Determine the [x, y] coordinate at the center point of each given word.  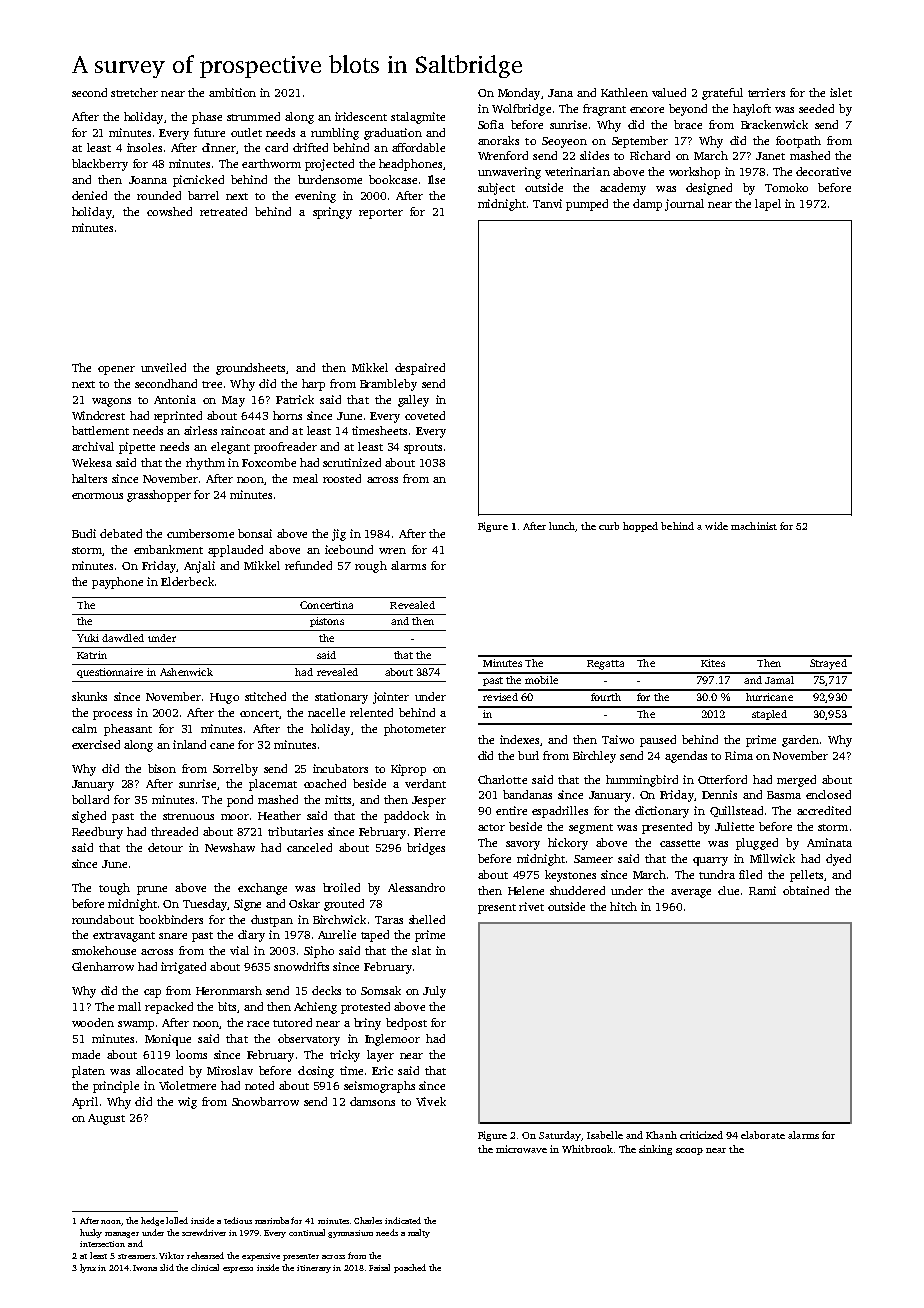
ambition [232, 92]
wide [716, 526]
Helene [526, 890]
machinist [754, 526]
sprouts [423, 449]
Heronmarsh [229, 990]
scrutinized [352, 462]
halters [89, 478]
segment [591, 829]
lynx [88, 1268]
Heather [279, 815]
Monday [519, 94]
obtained [806, 890]
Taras [389, 920]
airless [200, 430]
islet [841, 92]
